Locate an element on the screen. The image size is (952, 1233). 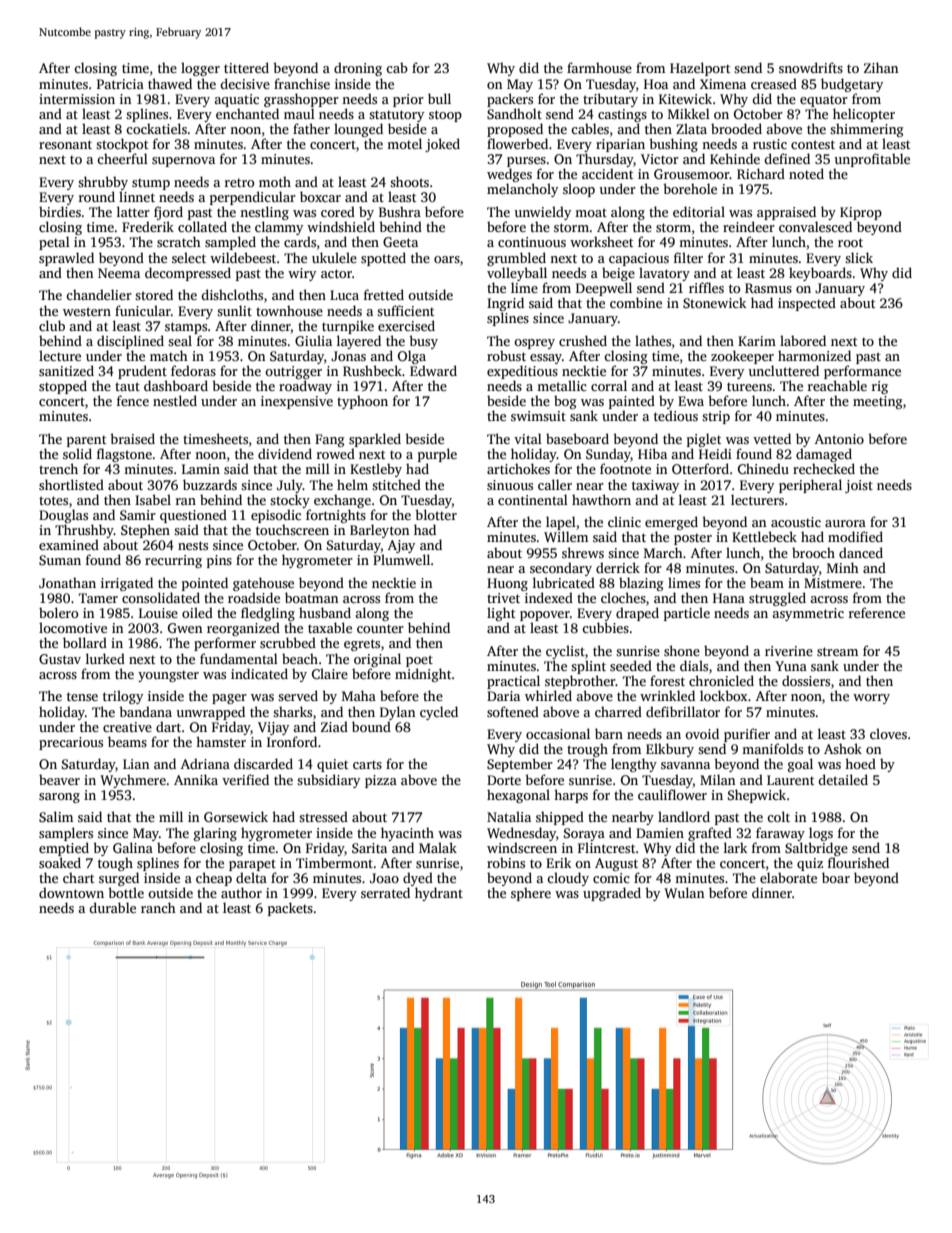
Zihan is located at coordinates (881, 67).
